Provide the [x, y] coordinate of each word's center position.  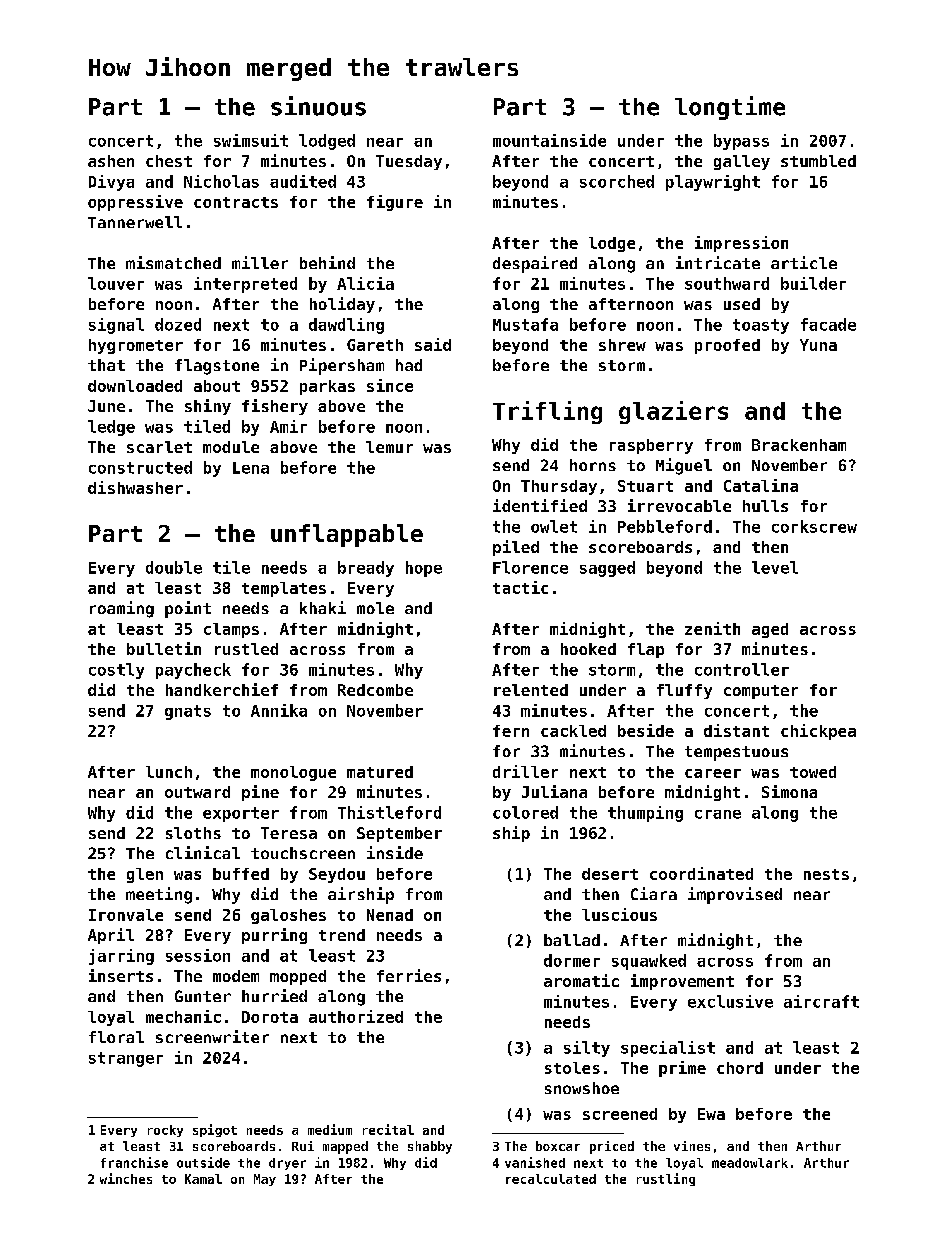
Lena [251, 468]
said [433, 344]
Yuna [818, 345]
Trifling [547, 412]
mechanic [183, 1016]
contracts [236, 202]
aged [770, 630]
